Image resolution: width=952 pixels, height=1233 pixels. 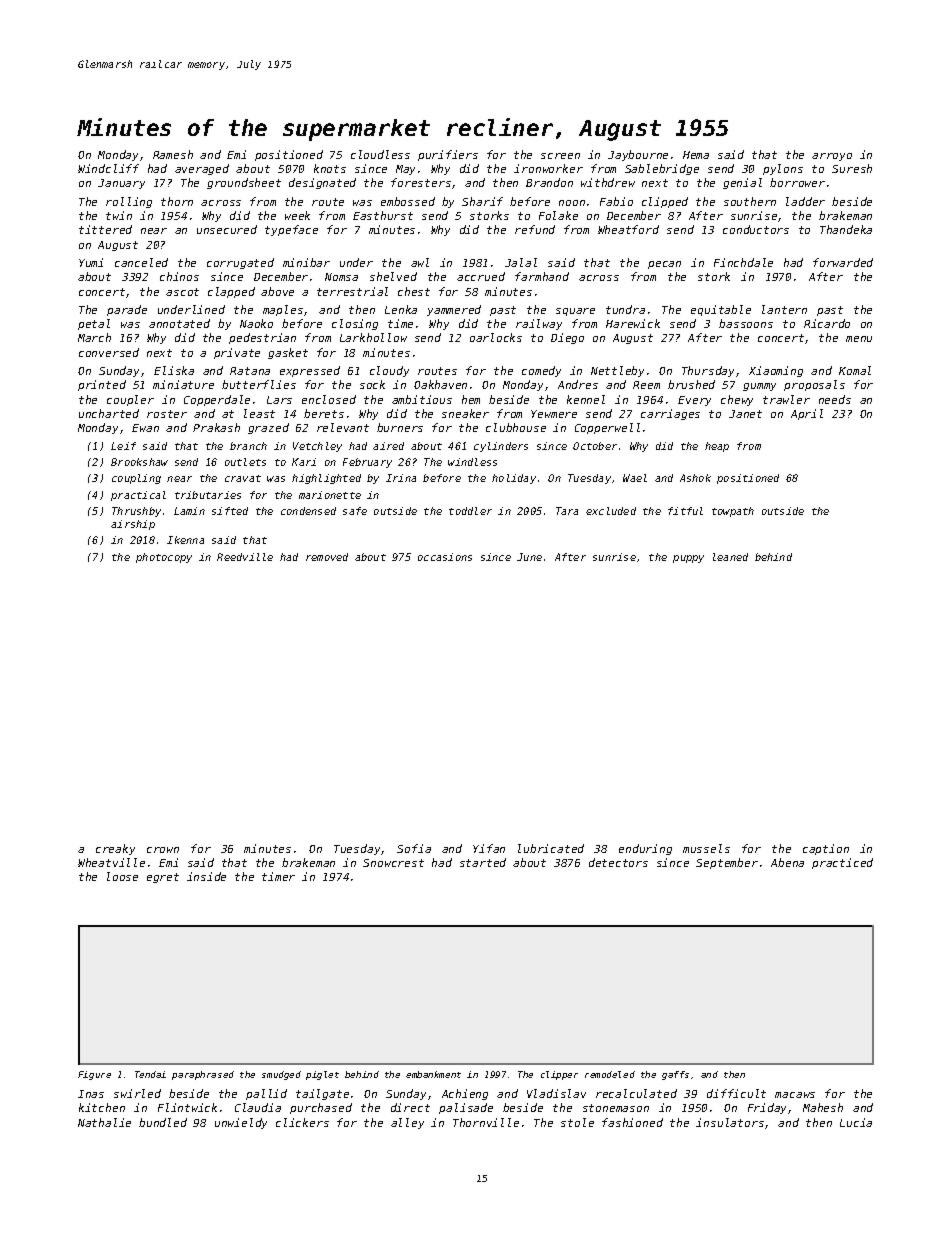 I want to click on smudged, so click(x=281, y=1075).
